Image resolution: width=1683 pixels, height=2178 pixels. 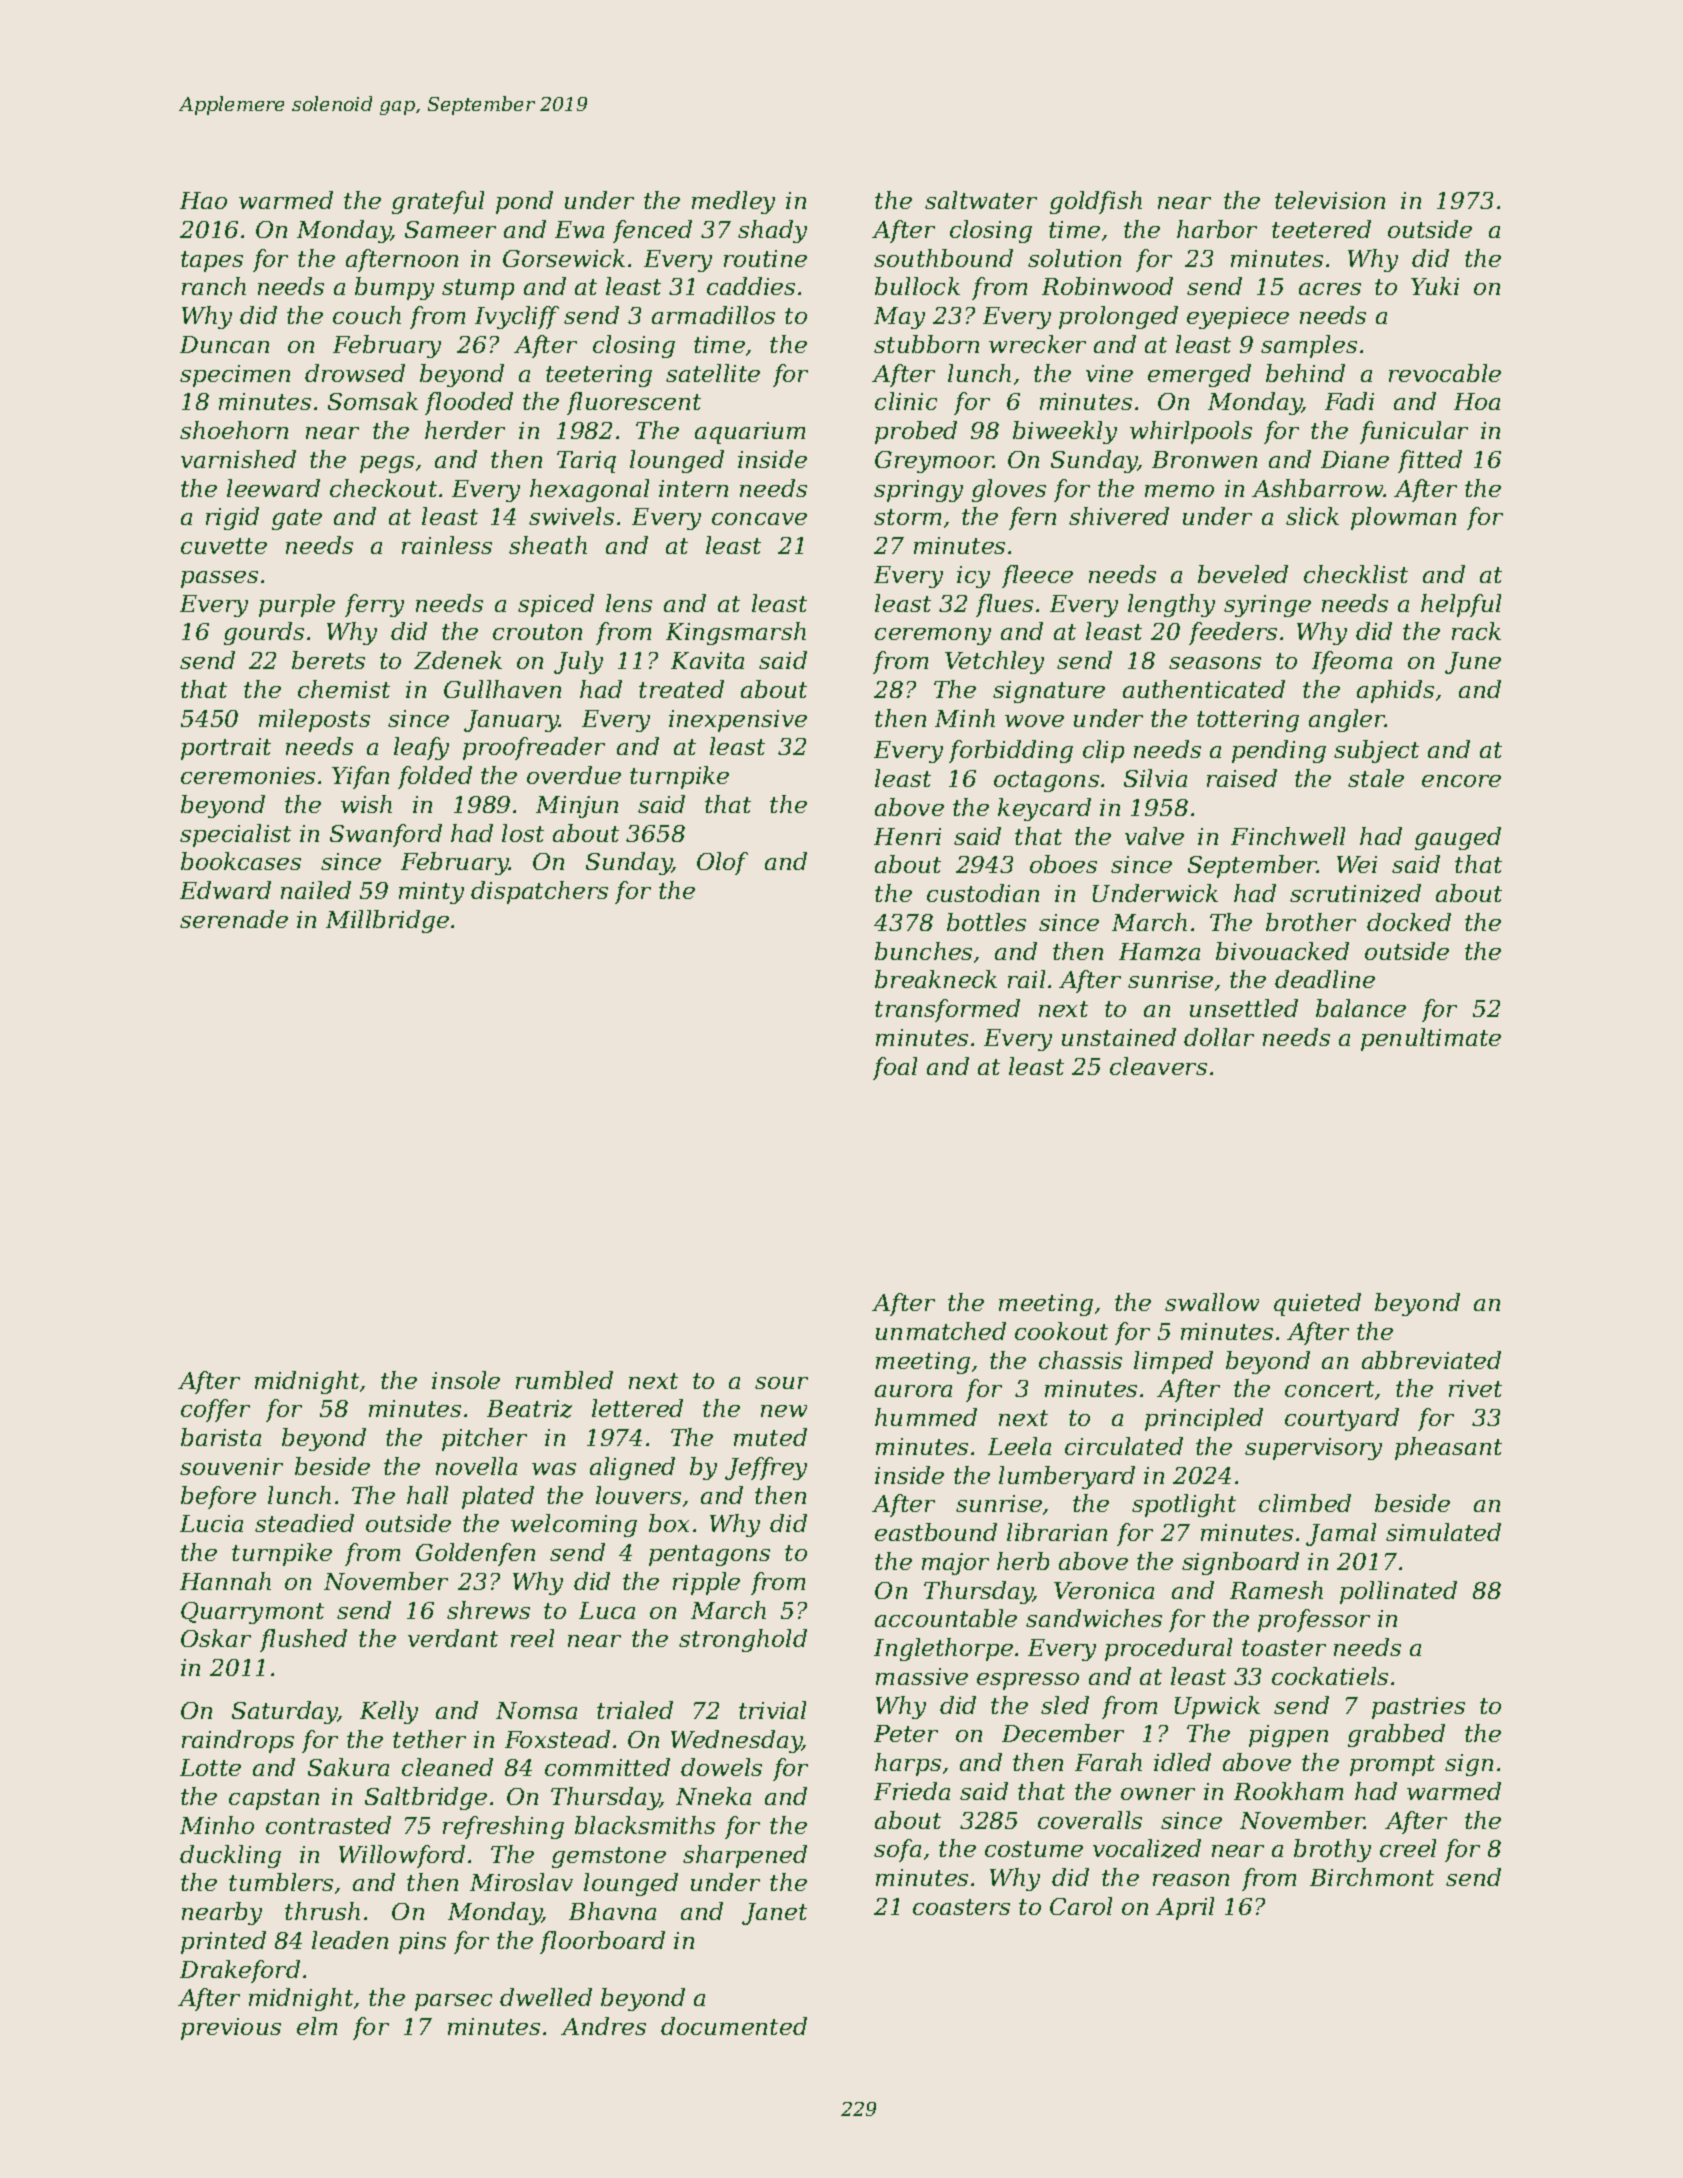 I want to click on drowsed, so click(x=355, y=373).
